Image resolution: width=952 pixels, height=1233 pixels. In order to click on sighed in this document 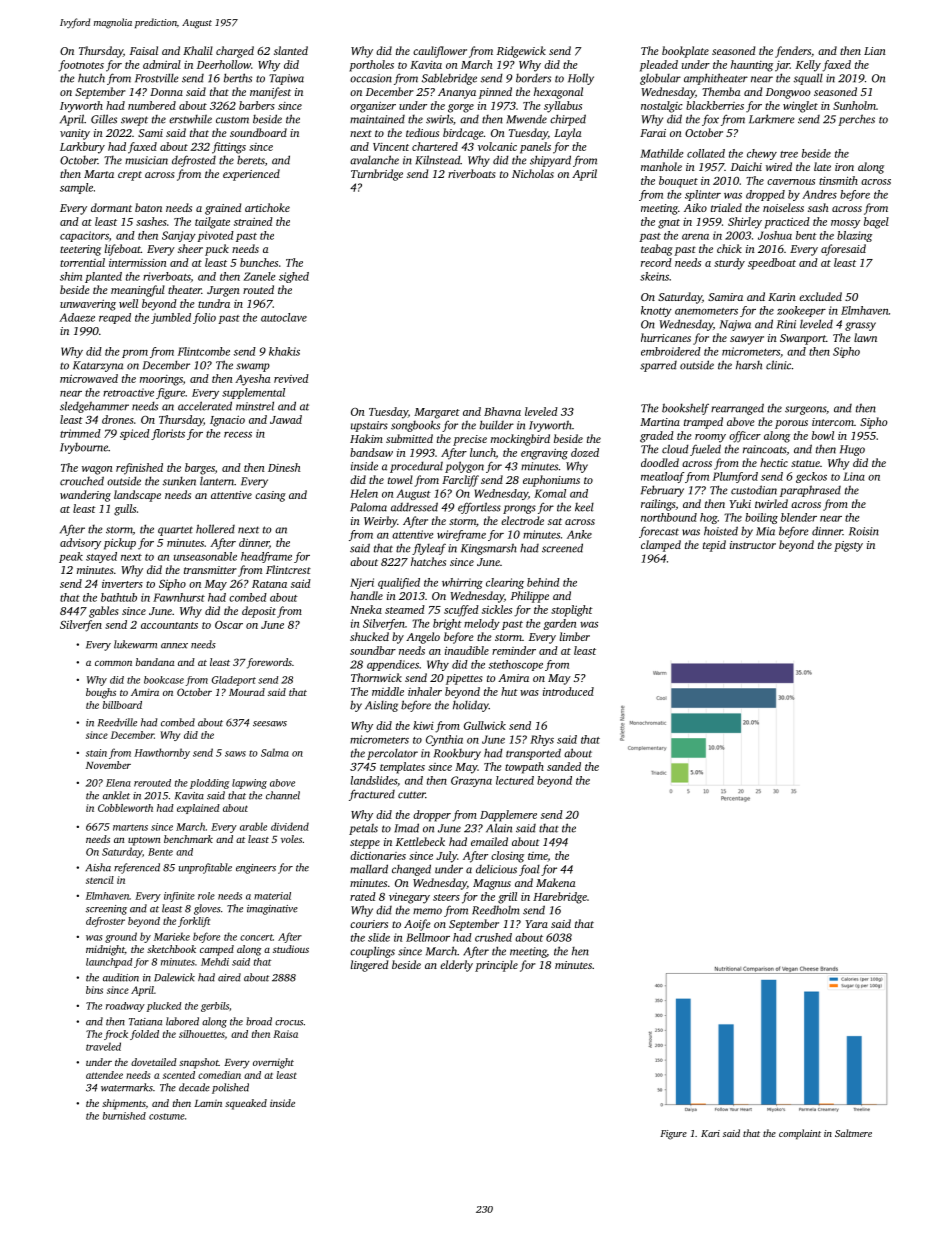, I will do `click(294, 277)`.
